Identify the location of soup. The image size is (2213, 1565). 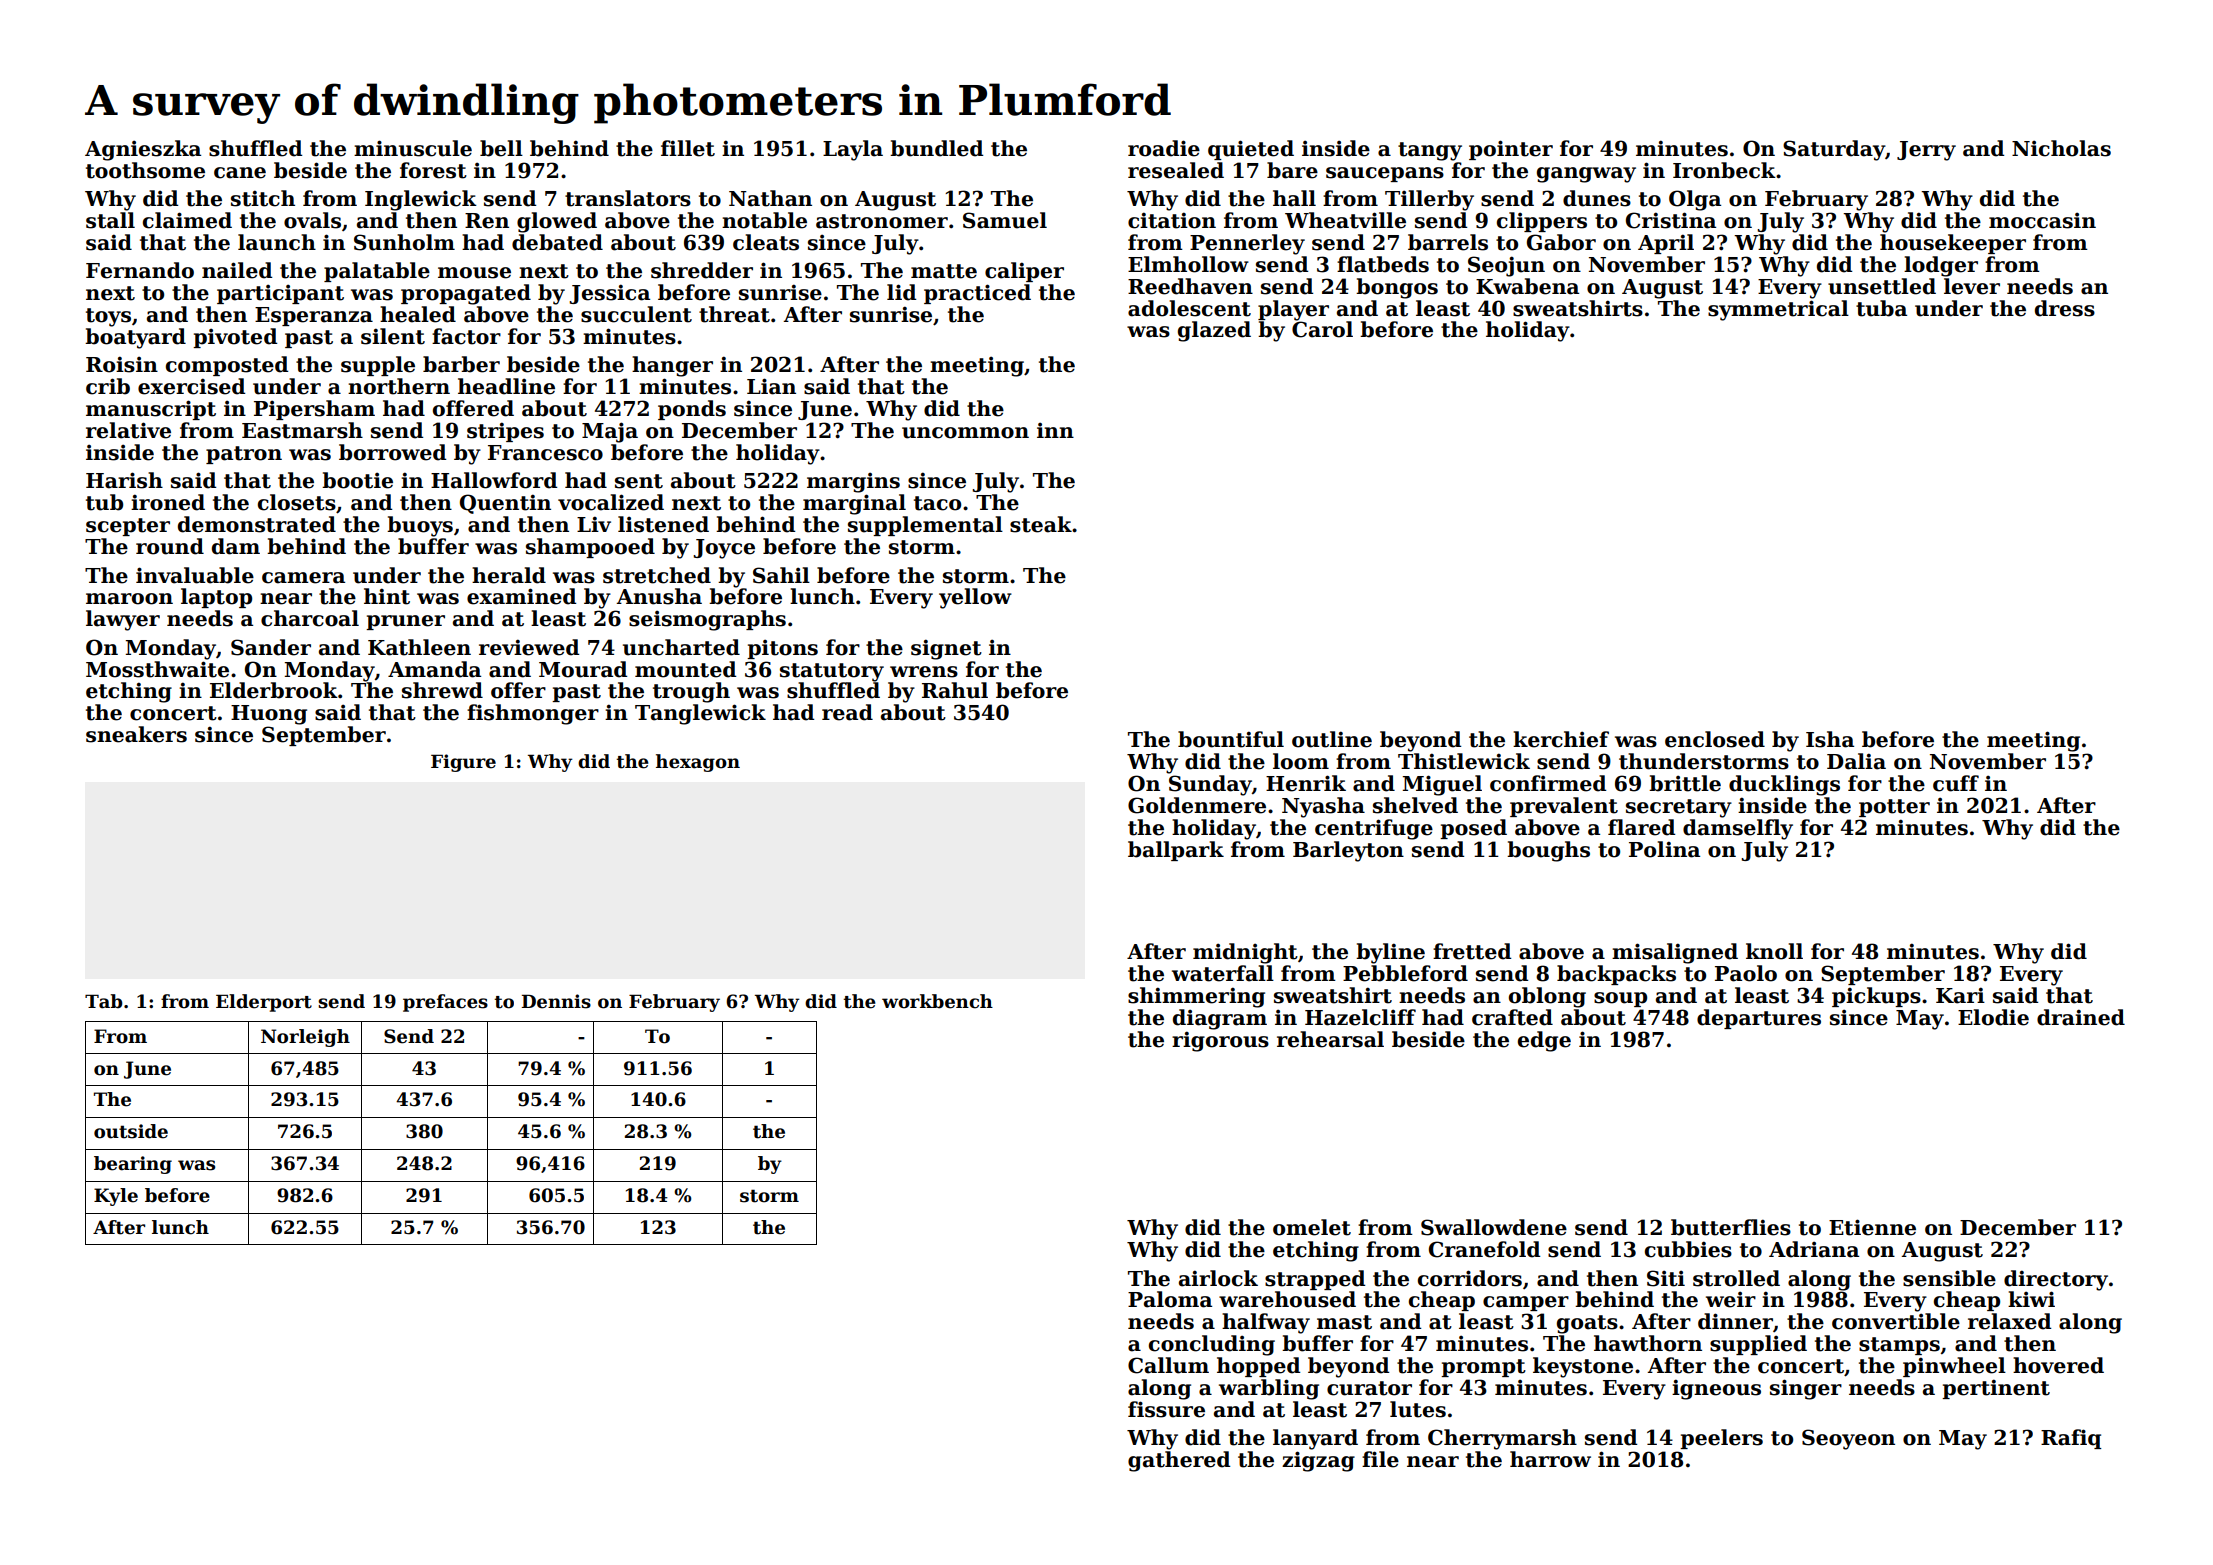
(1620, 999).
